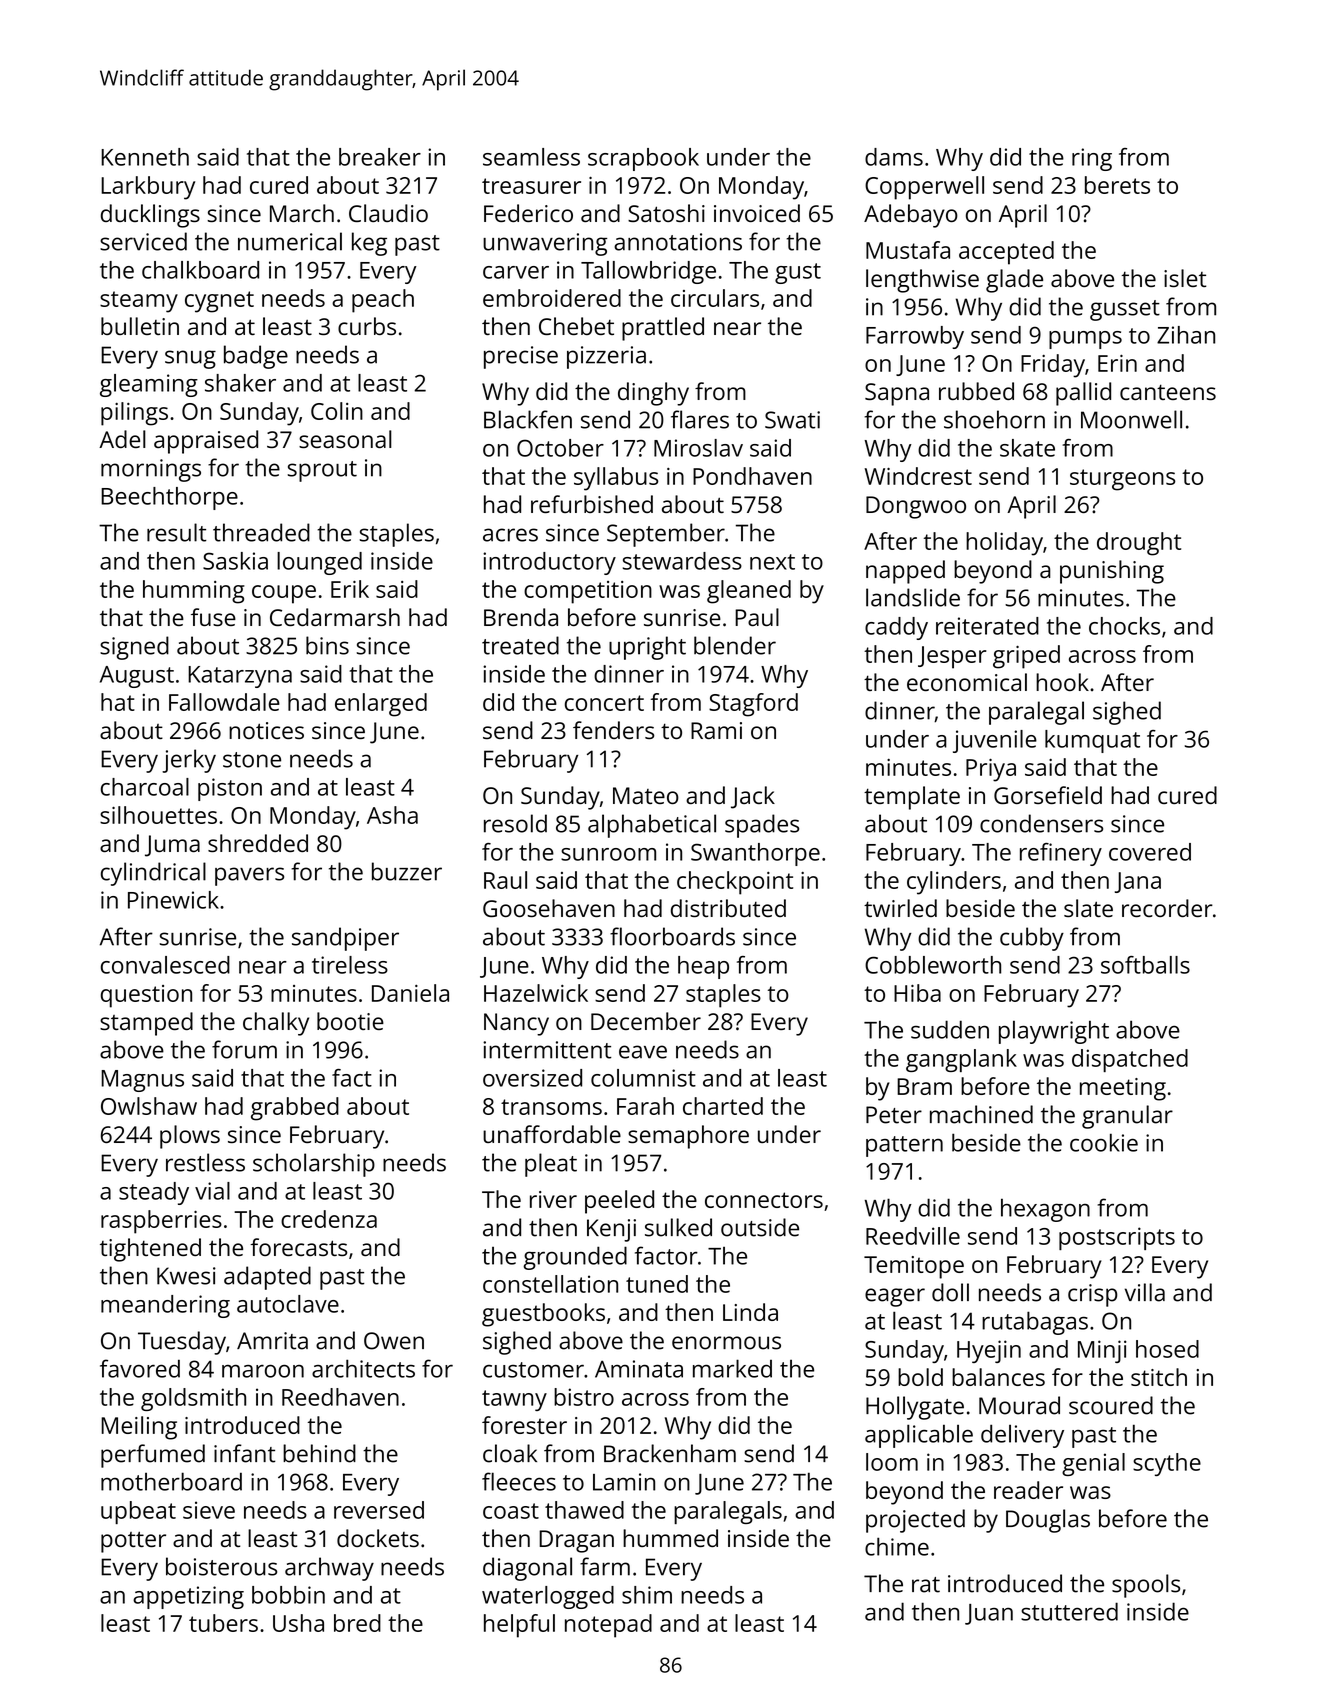  What do you see at coordinates (345, 939) in the image?
I see `sandpiper` at bounding box center [345, 939].
